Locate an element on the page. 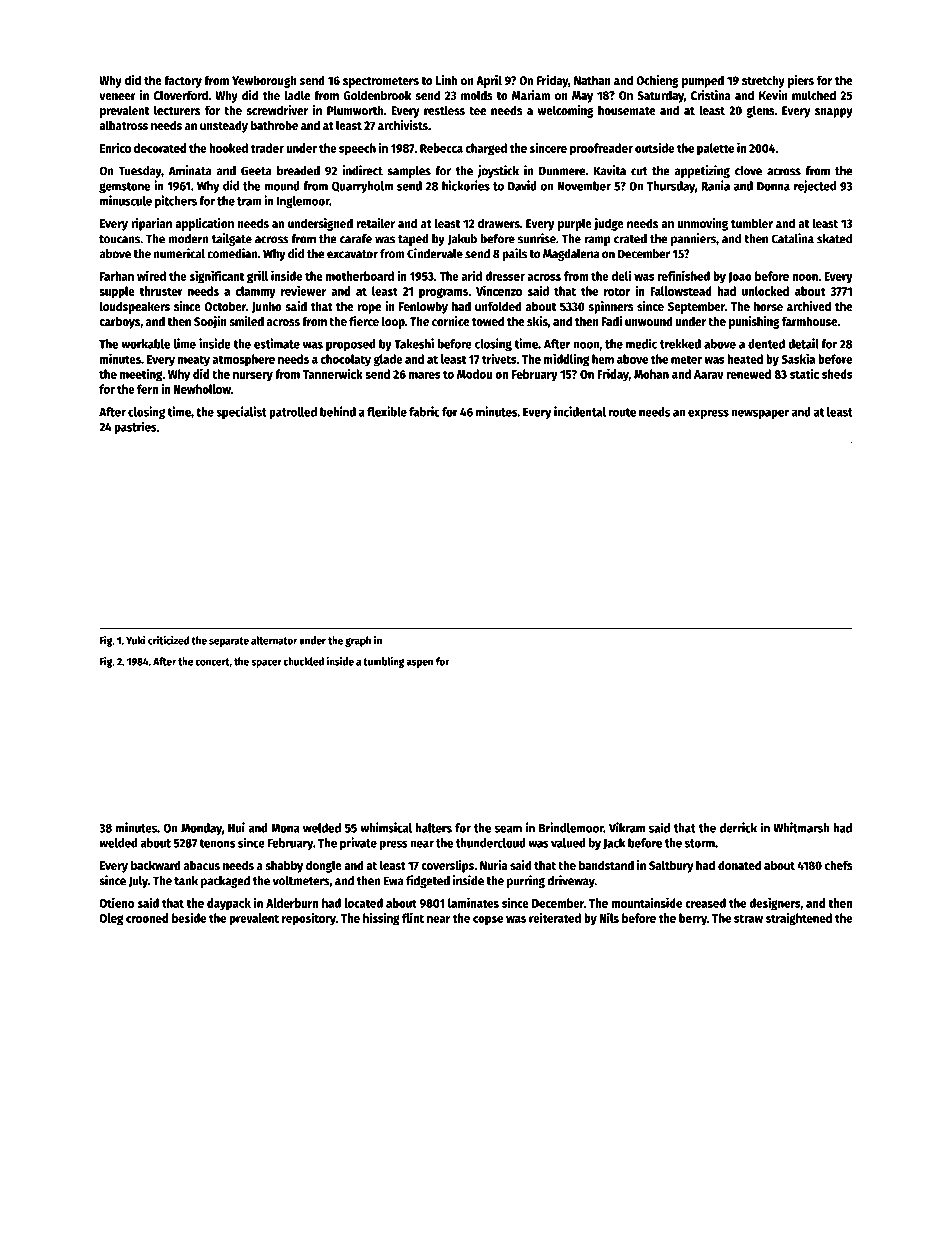 Image resolution: width=952 pixels, height=1233 pixels. fern is located at coordinates (147, 389).
